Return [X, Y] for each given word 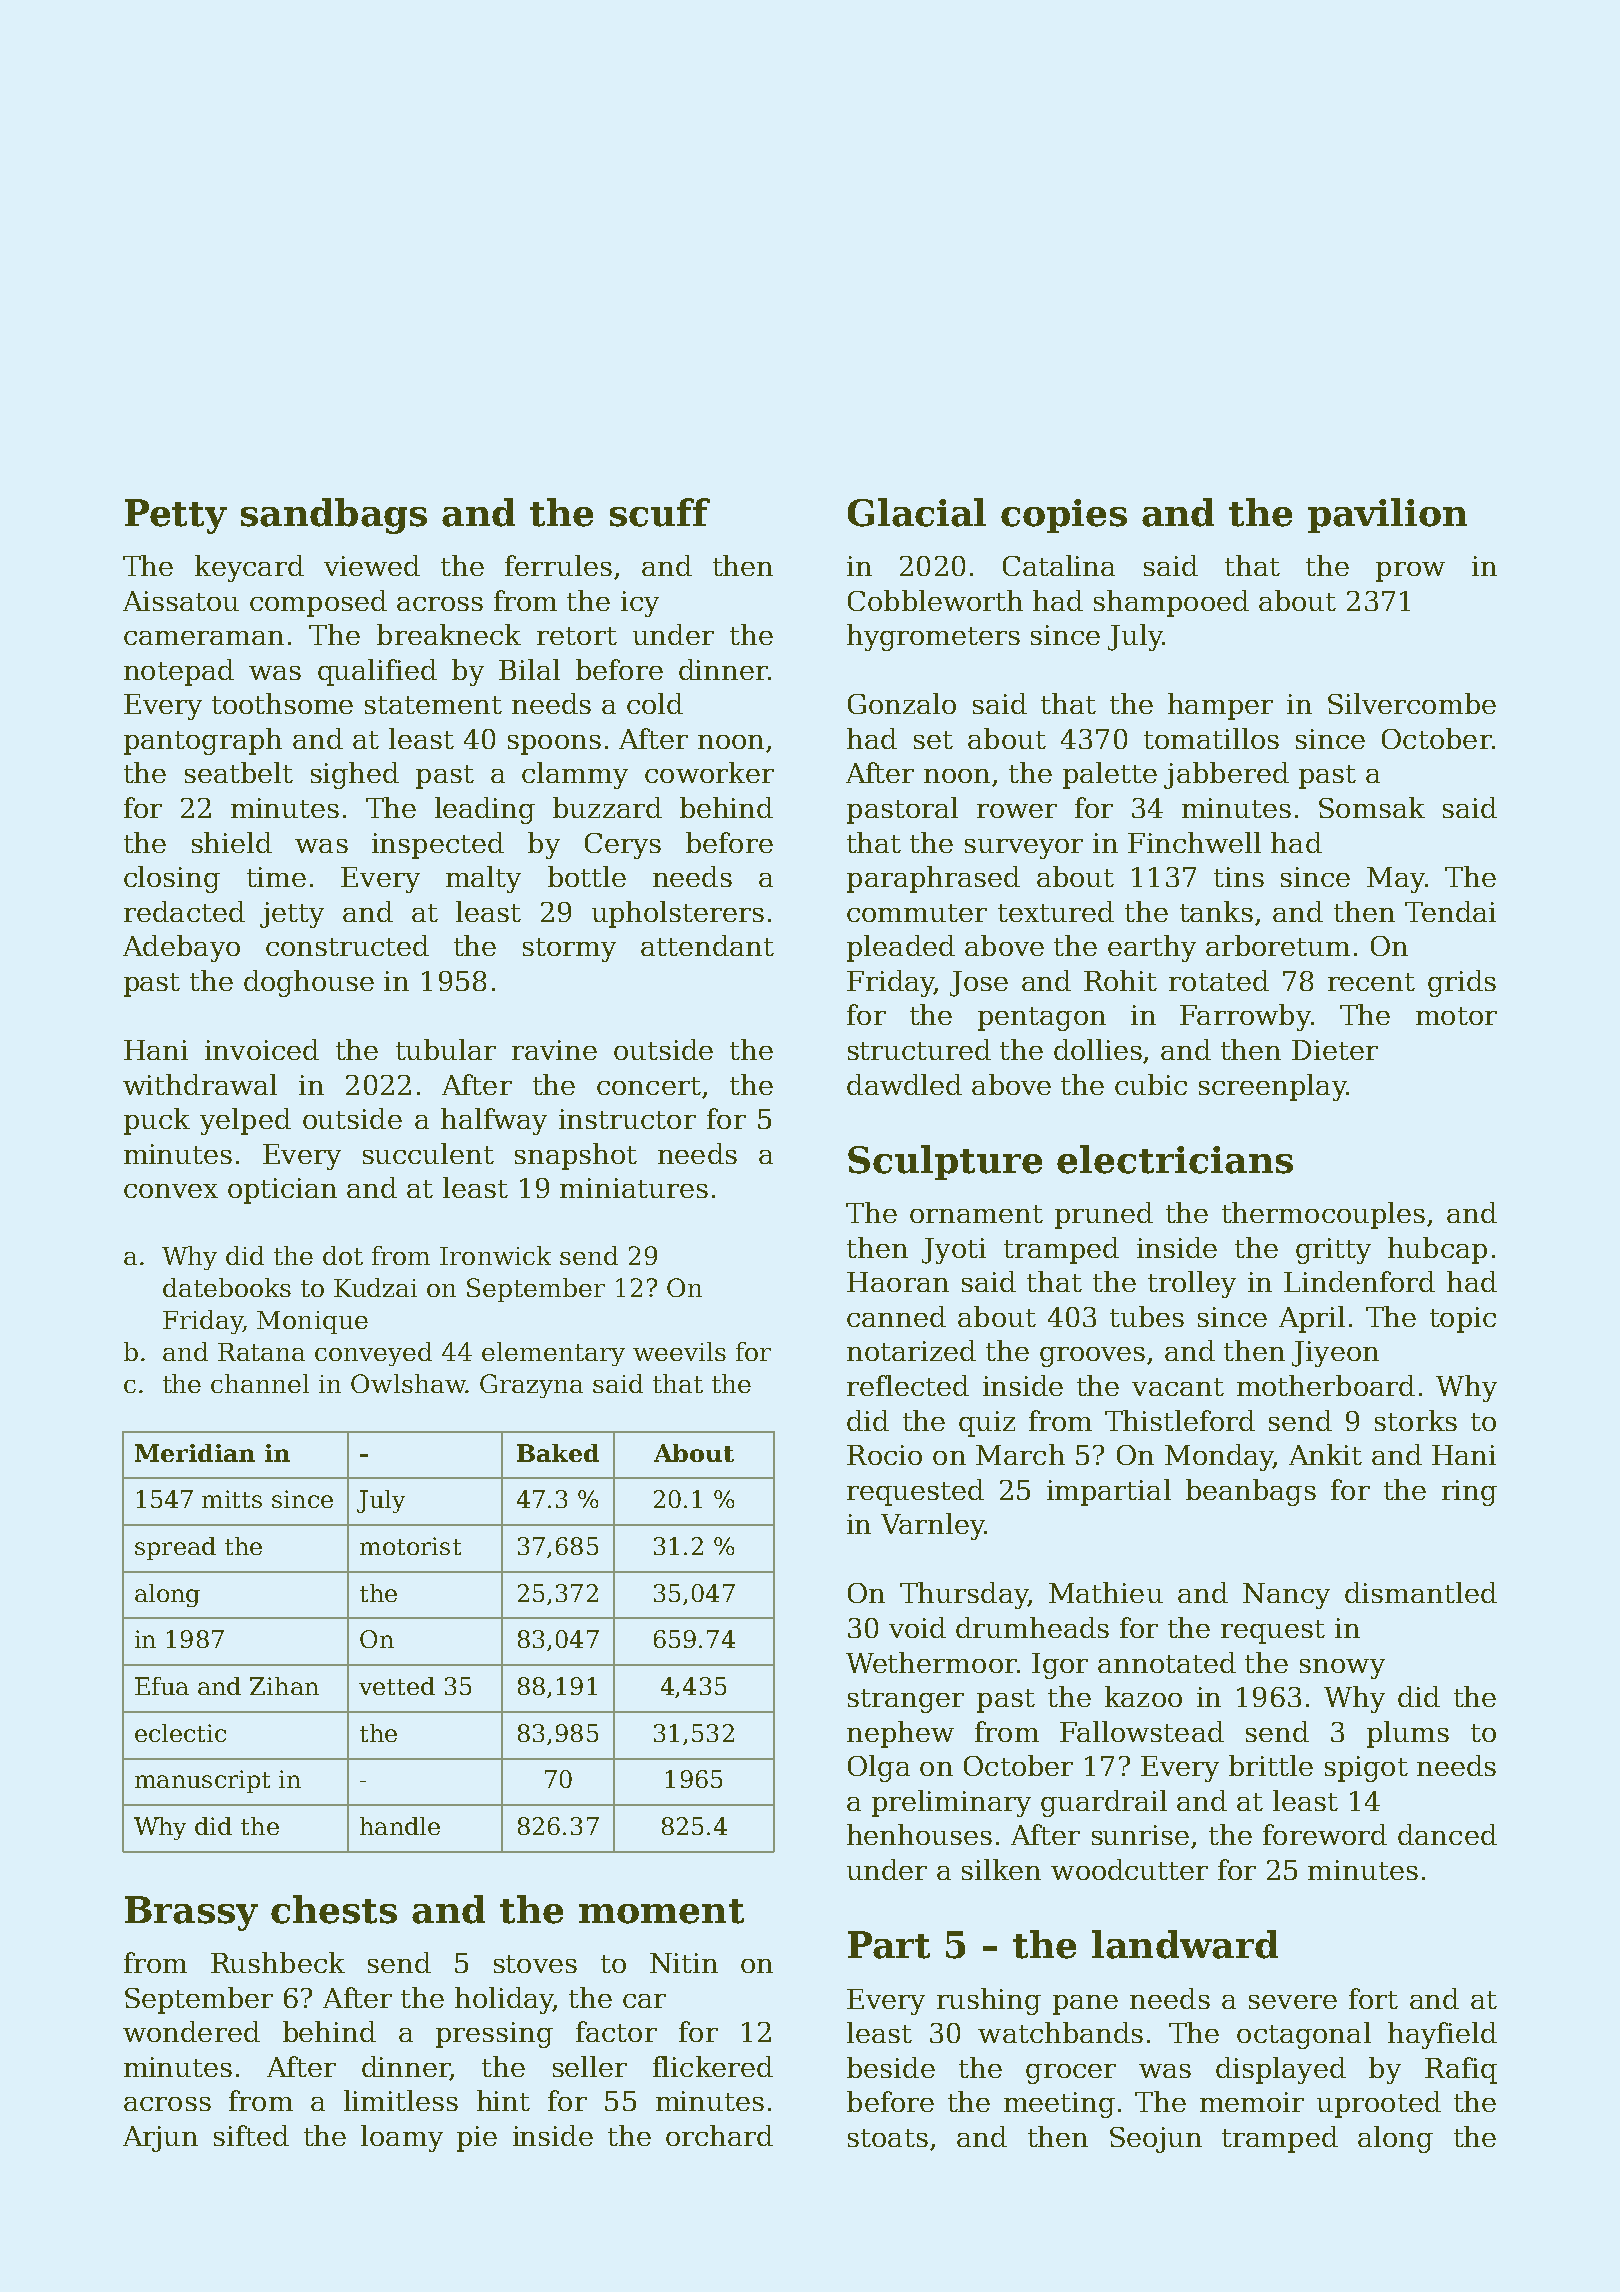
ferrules [558, 565]
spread [175, 1548]
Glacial [917, 512]
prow [1410, 572]
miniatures [634, 1188]
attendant [707, 945]
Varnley [933, 1526]
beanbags [1251, 1492]
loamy [402, 2138]
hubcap [1437, 1250]
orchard [719, 2135]
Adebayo [181, 948]
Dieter [1335, 1050]
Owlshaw [408, 1383]
